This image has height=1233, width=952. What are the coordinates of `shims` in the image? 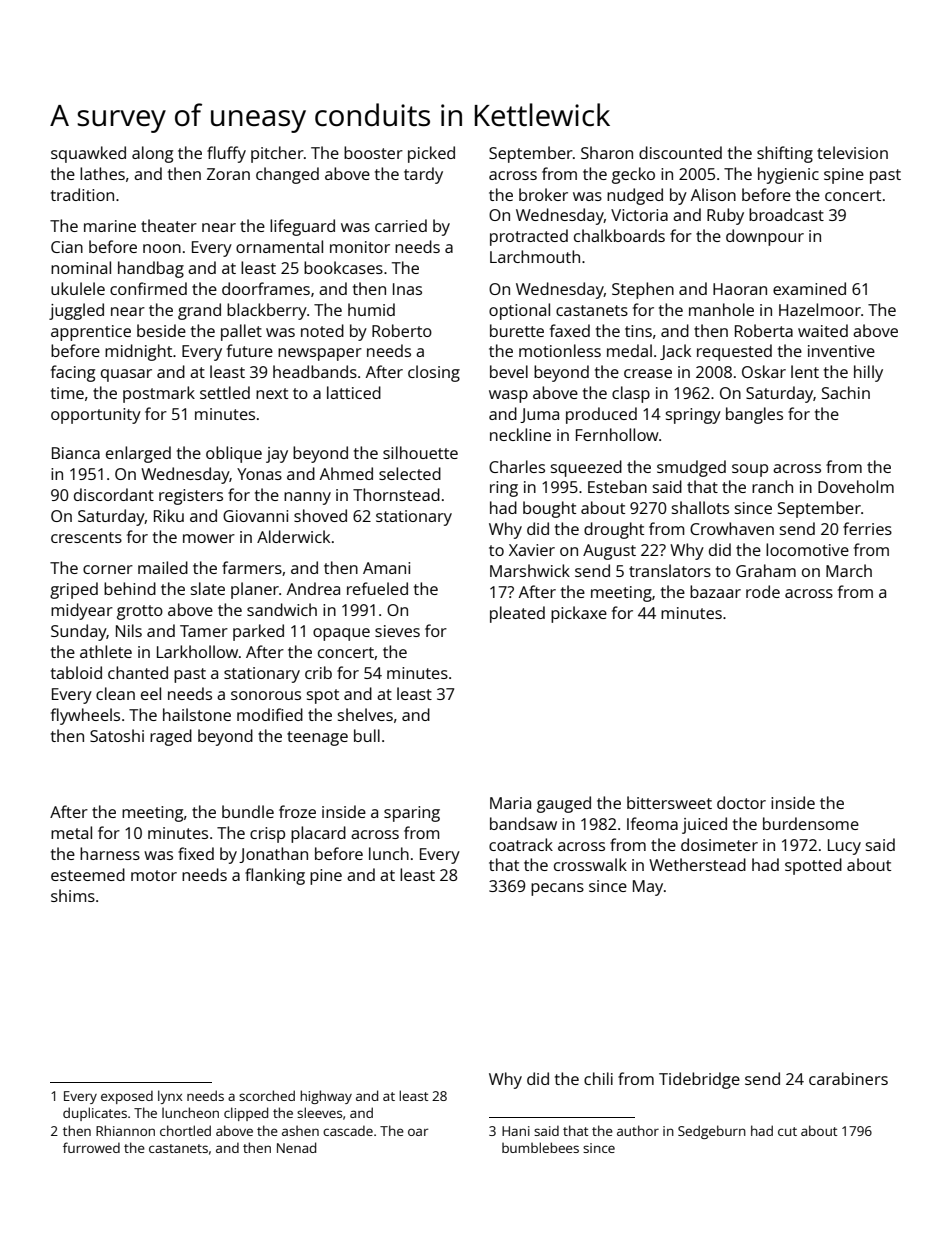 It's located at (73, 895).
